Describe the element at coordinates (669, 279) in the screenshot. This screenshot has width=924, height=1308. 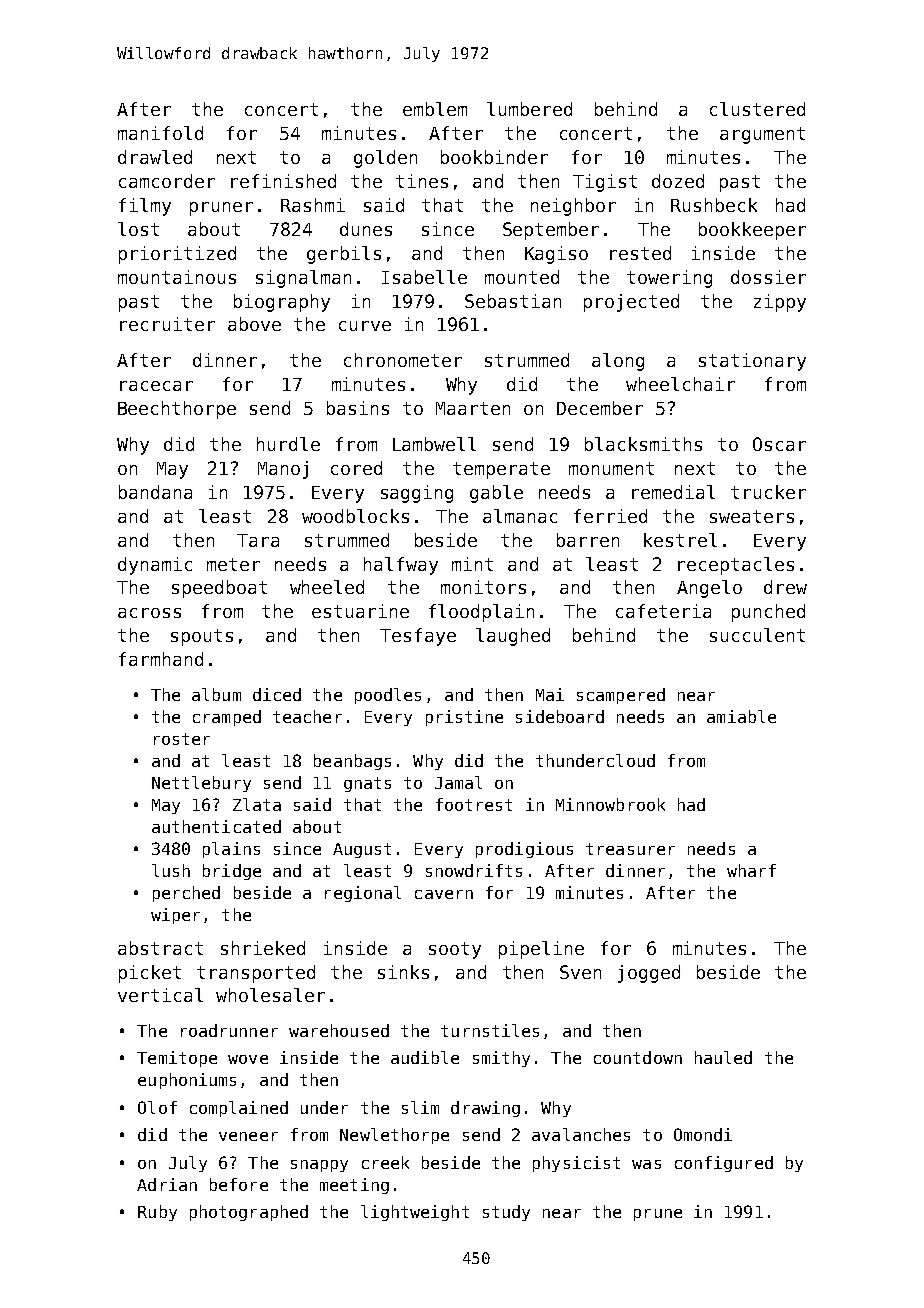
I see `towering` at that location.
